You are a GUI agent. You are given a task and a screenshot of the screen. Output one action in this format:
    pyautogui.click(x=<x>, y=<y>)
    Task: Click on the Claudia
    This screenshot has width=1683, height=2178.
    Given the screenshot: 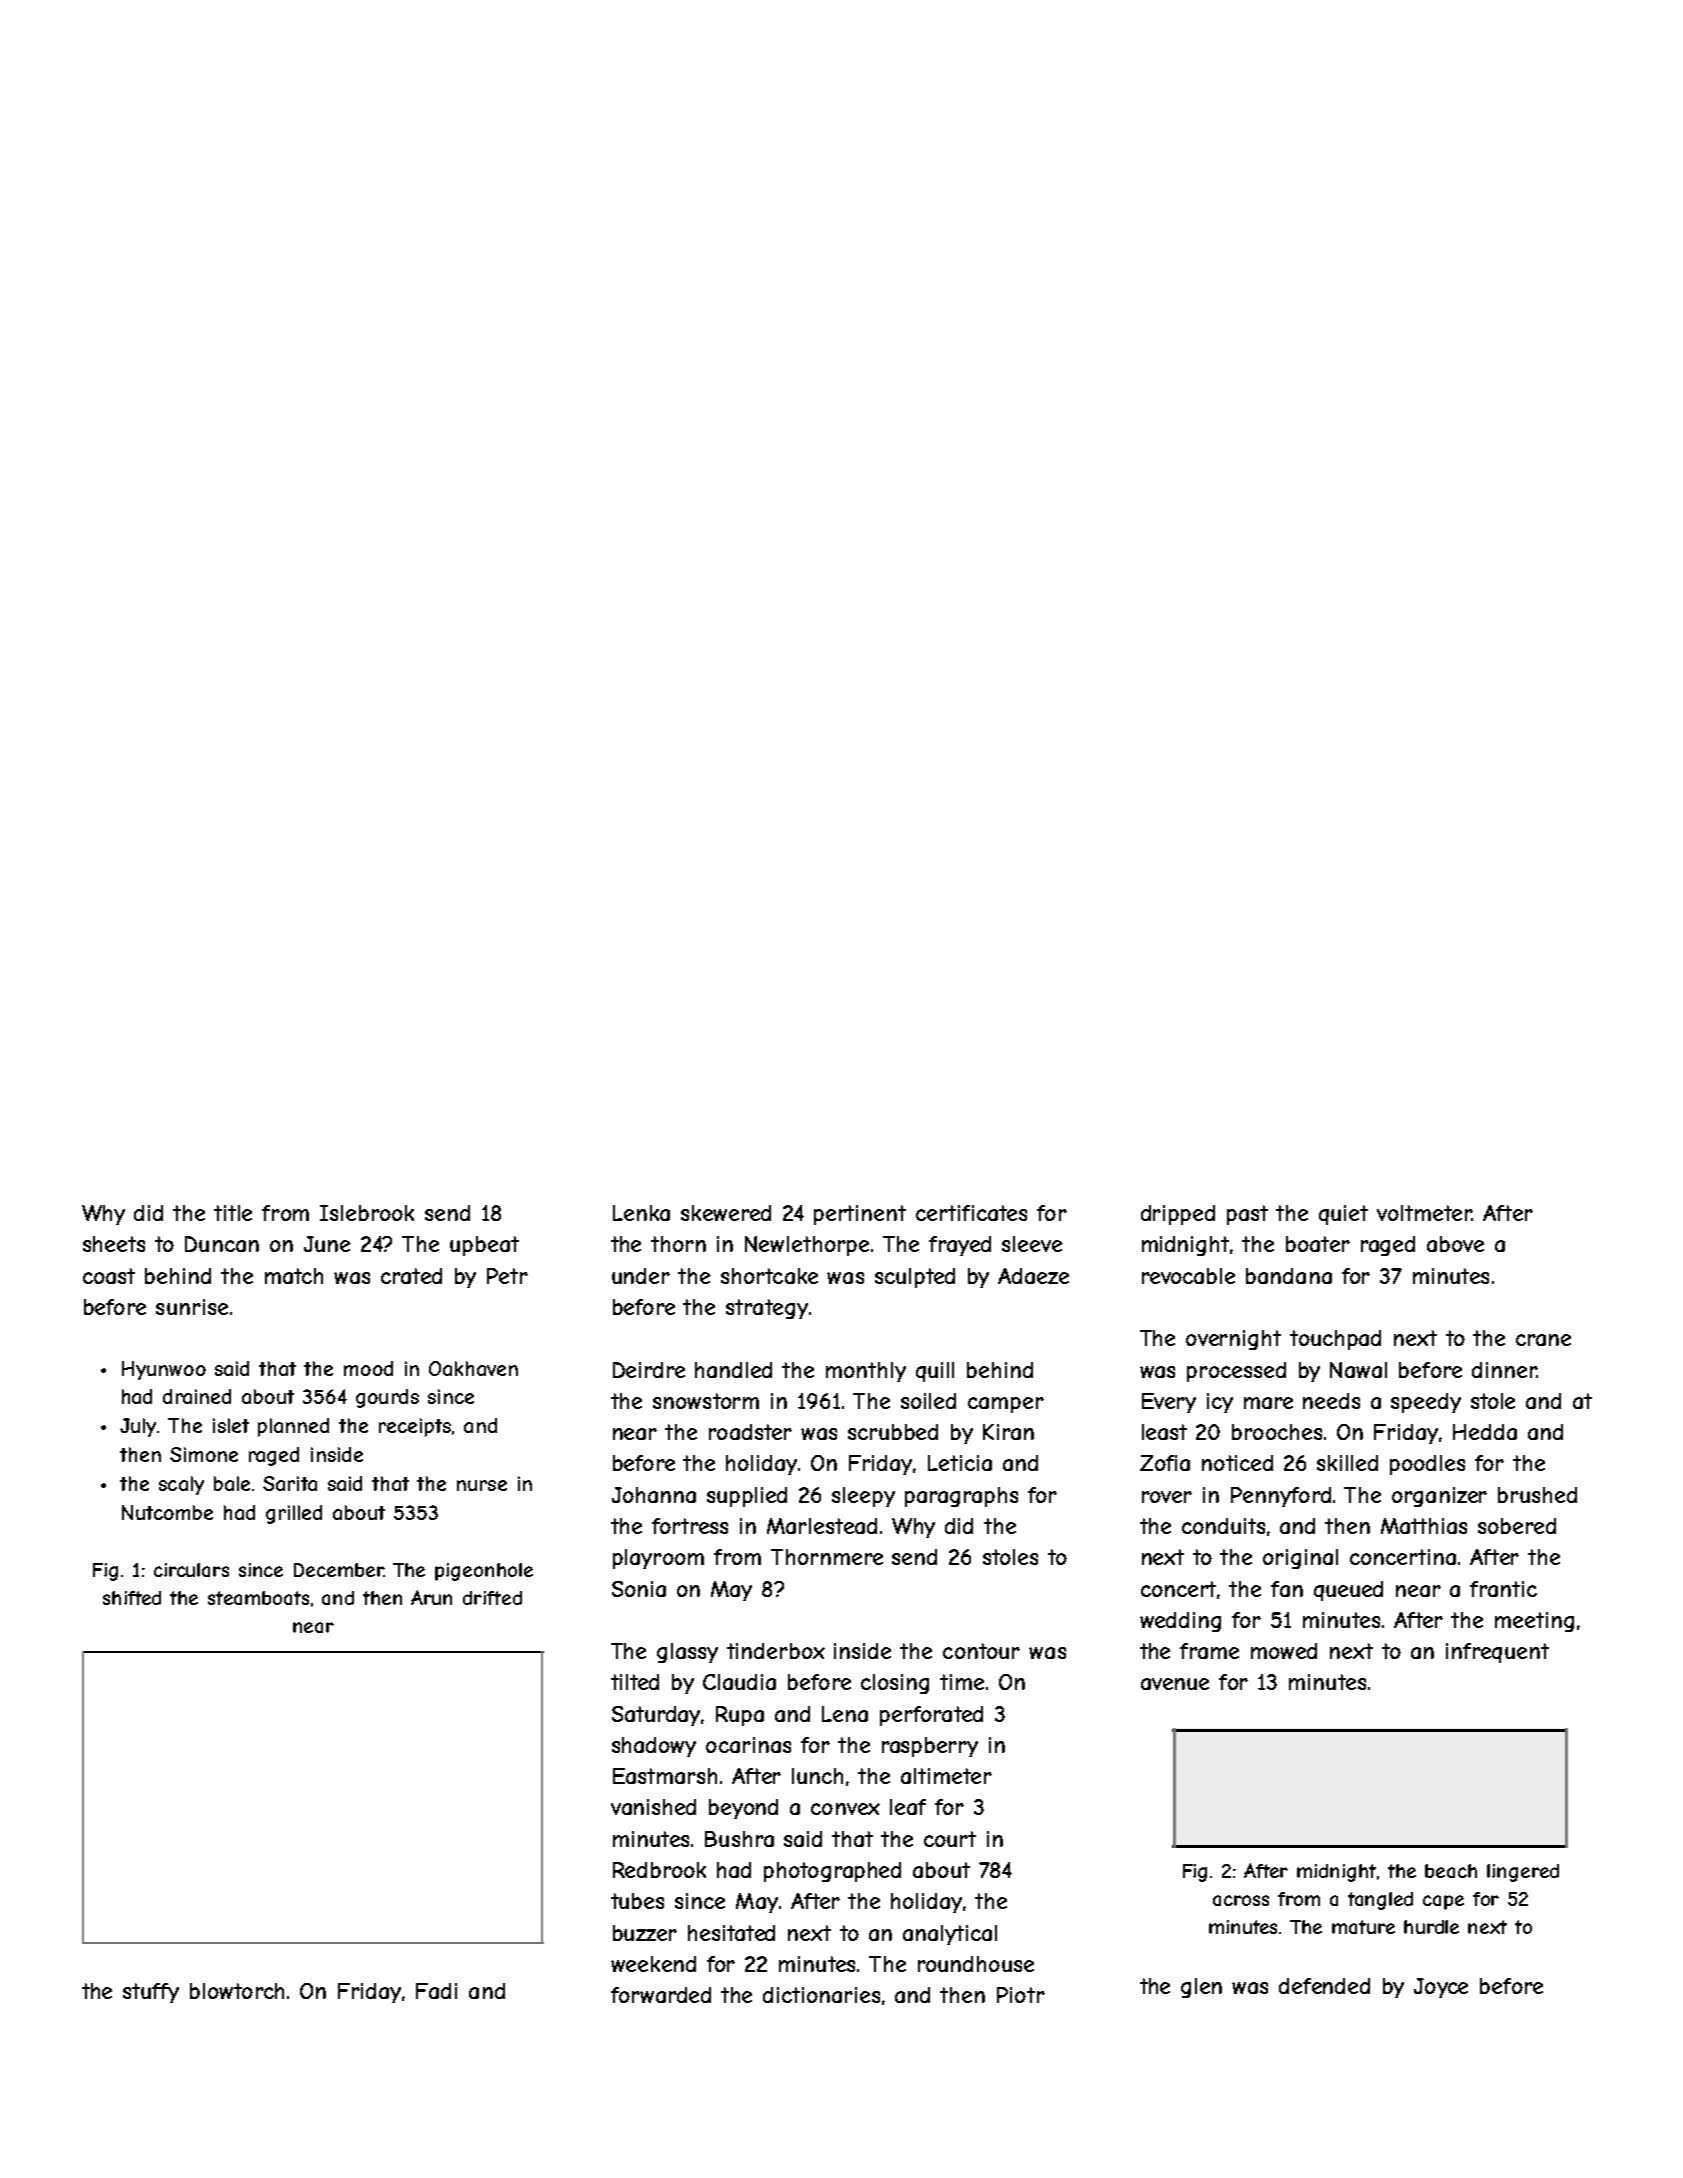 What is the action you would take?
    pyautogui.click(x=739, y=1682)
